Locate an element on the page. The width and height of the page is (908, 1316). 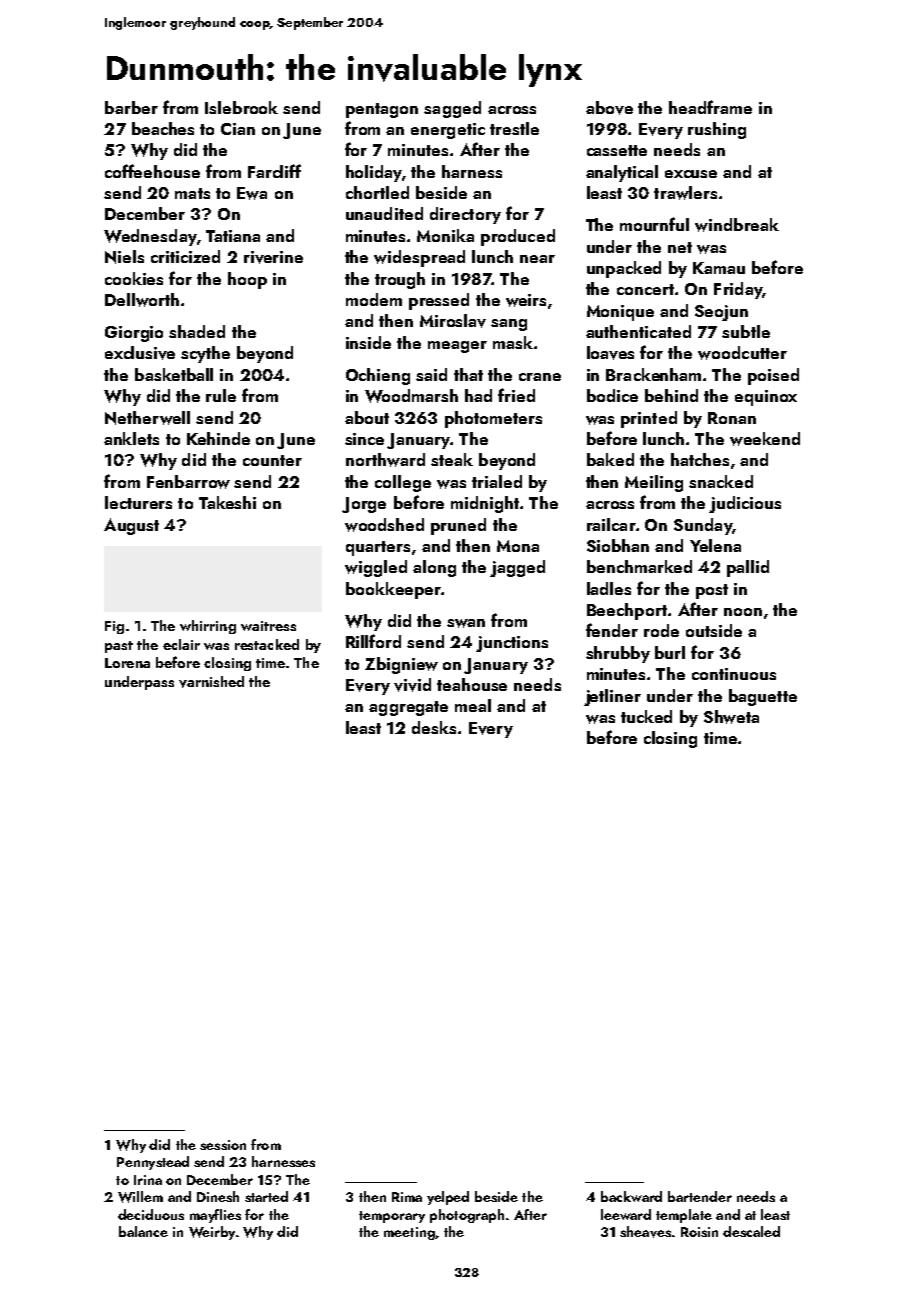
desks is located at coordinates (434, 727).
